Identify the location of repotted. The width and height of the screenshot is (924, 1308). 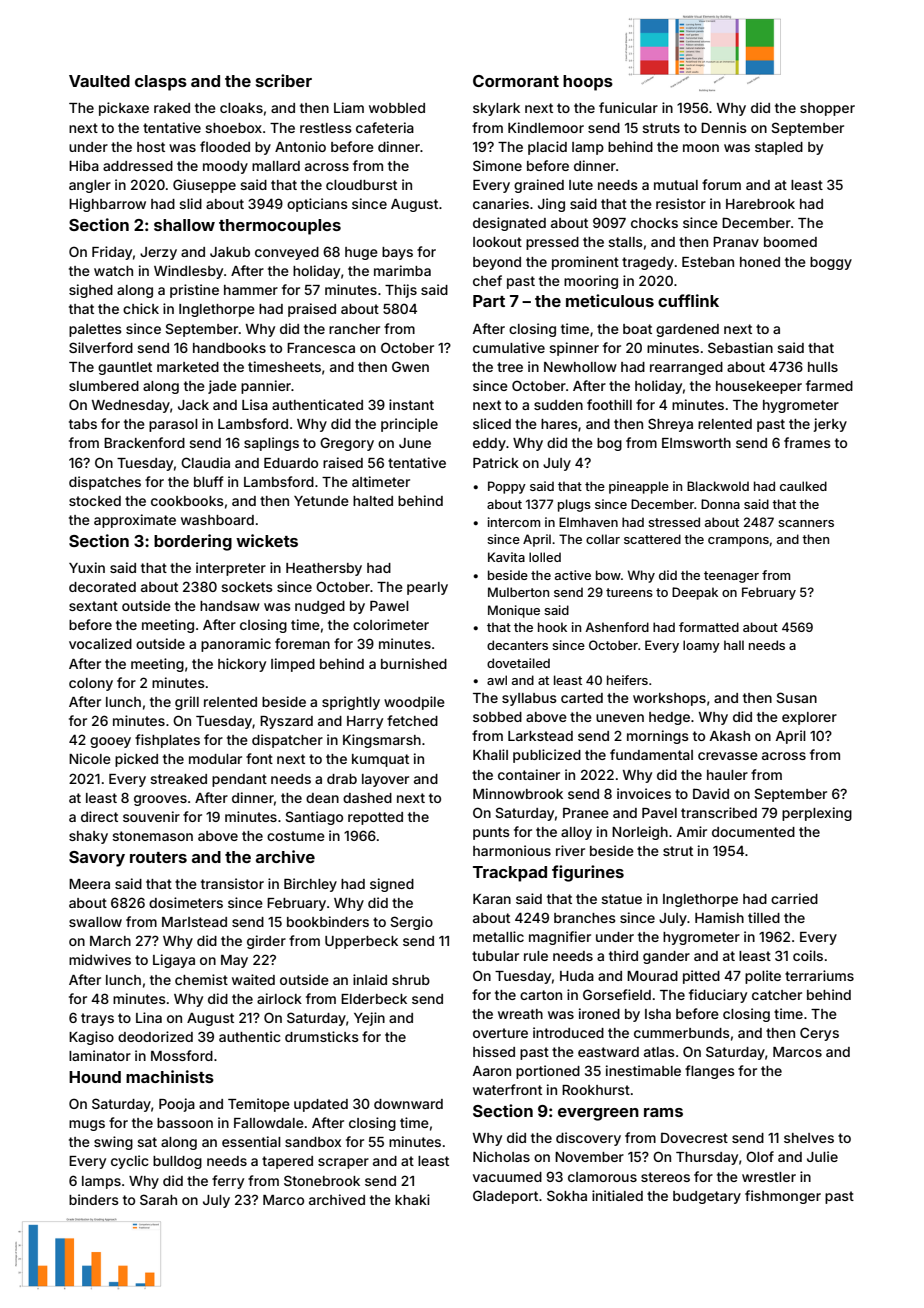
(375, 818).
